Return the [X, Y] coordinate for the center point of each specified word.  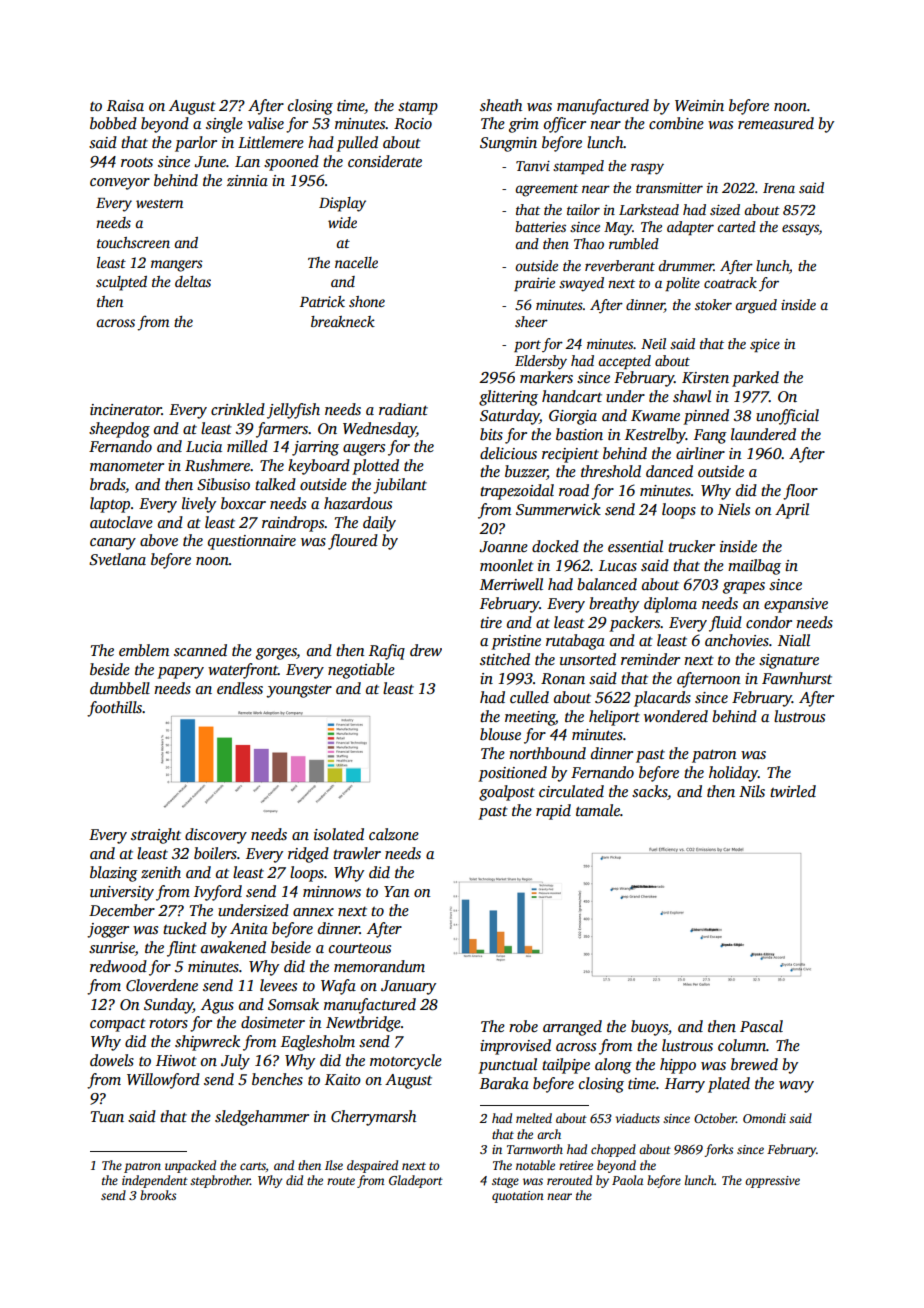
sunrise [112, 949]
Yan [397, 891]
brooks [158, 1195]
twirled [793, 791]
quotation [518, 1197]
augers [364, 450]
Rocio [413, 123]
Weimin [699, 105]
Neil [653, 343]
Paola [627, 1180]
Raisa [125, 105]
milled [247, 446]
